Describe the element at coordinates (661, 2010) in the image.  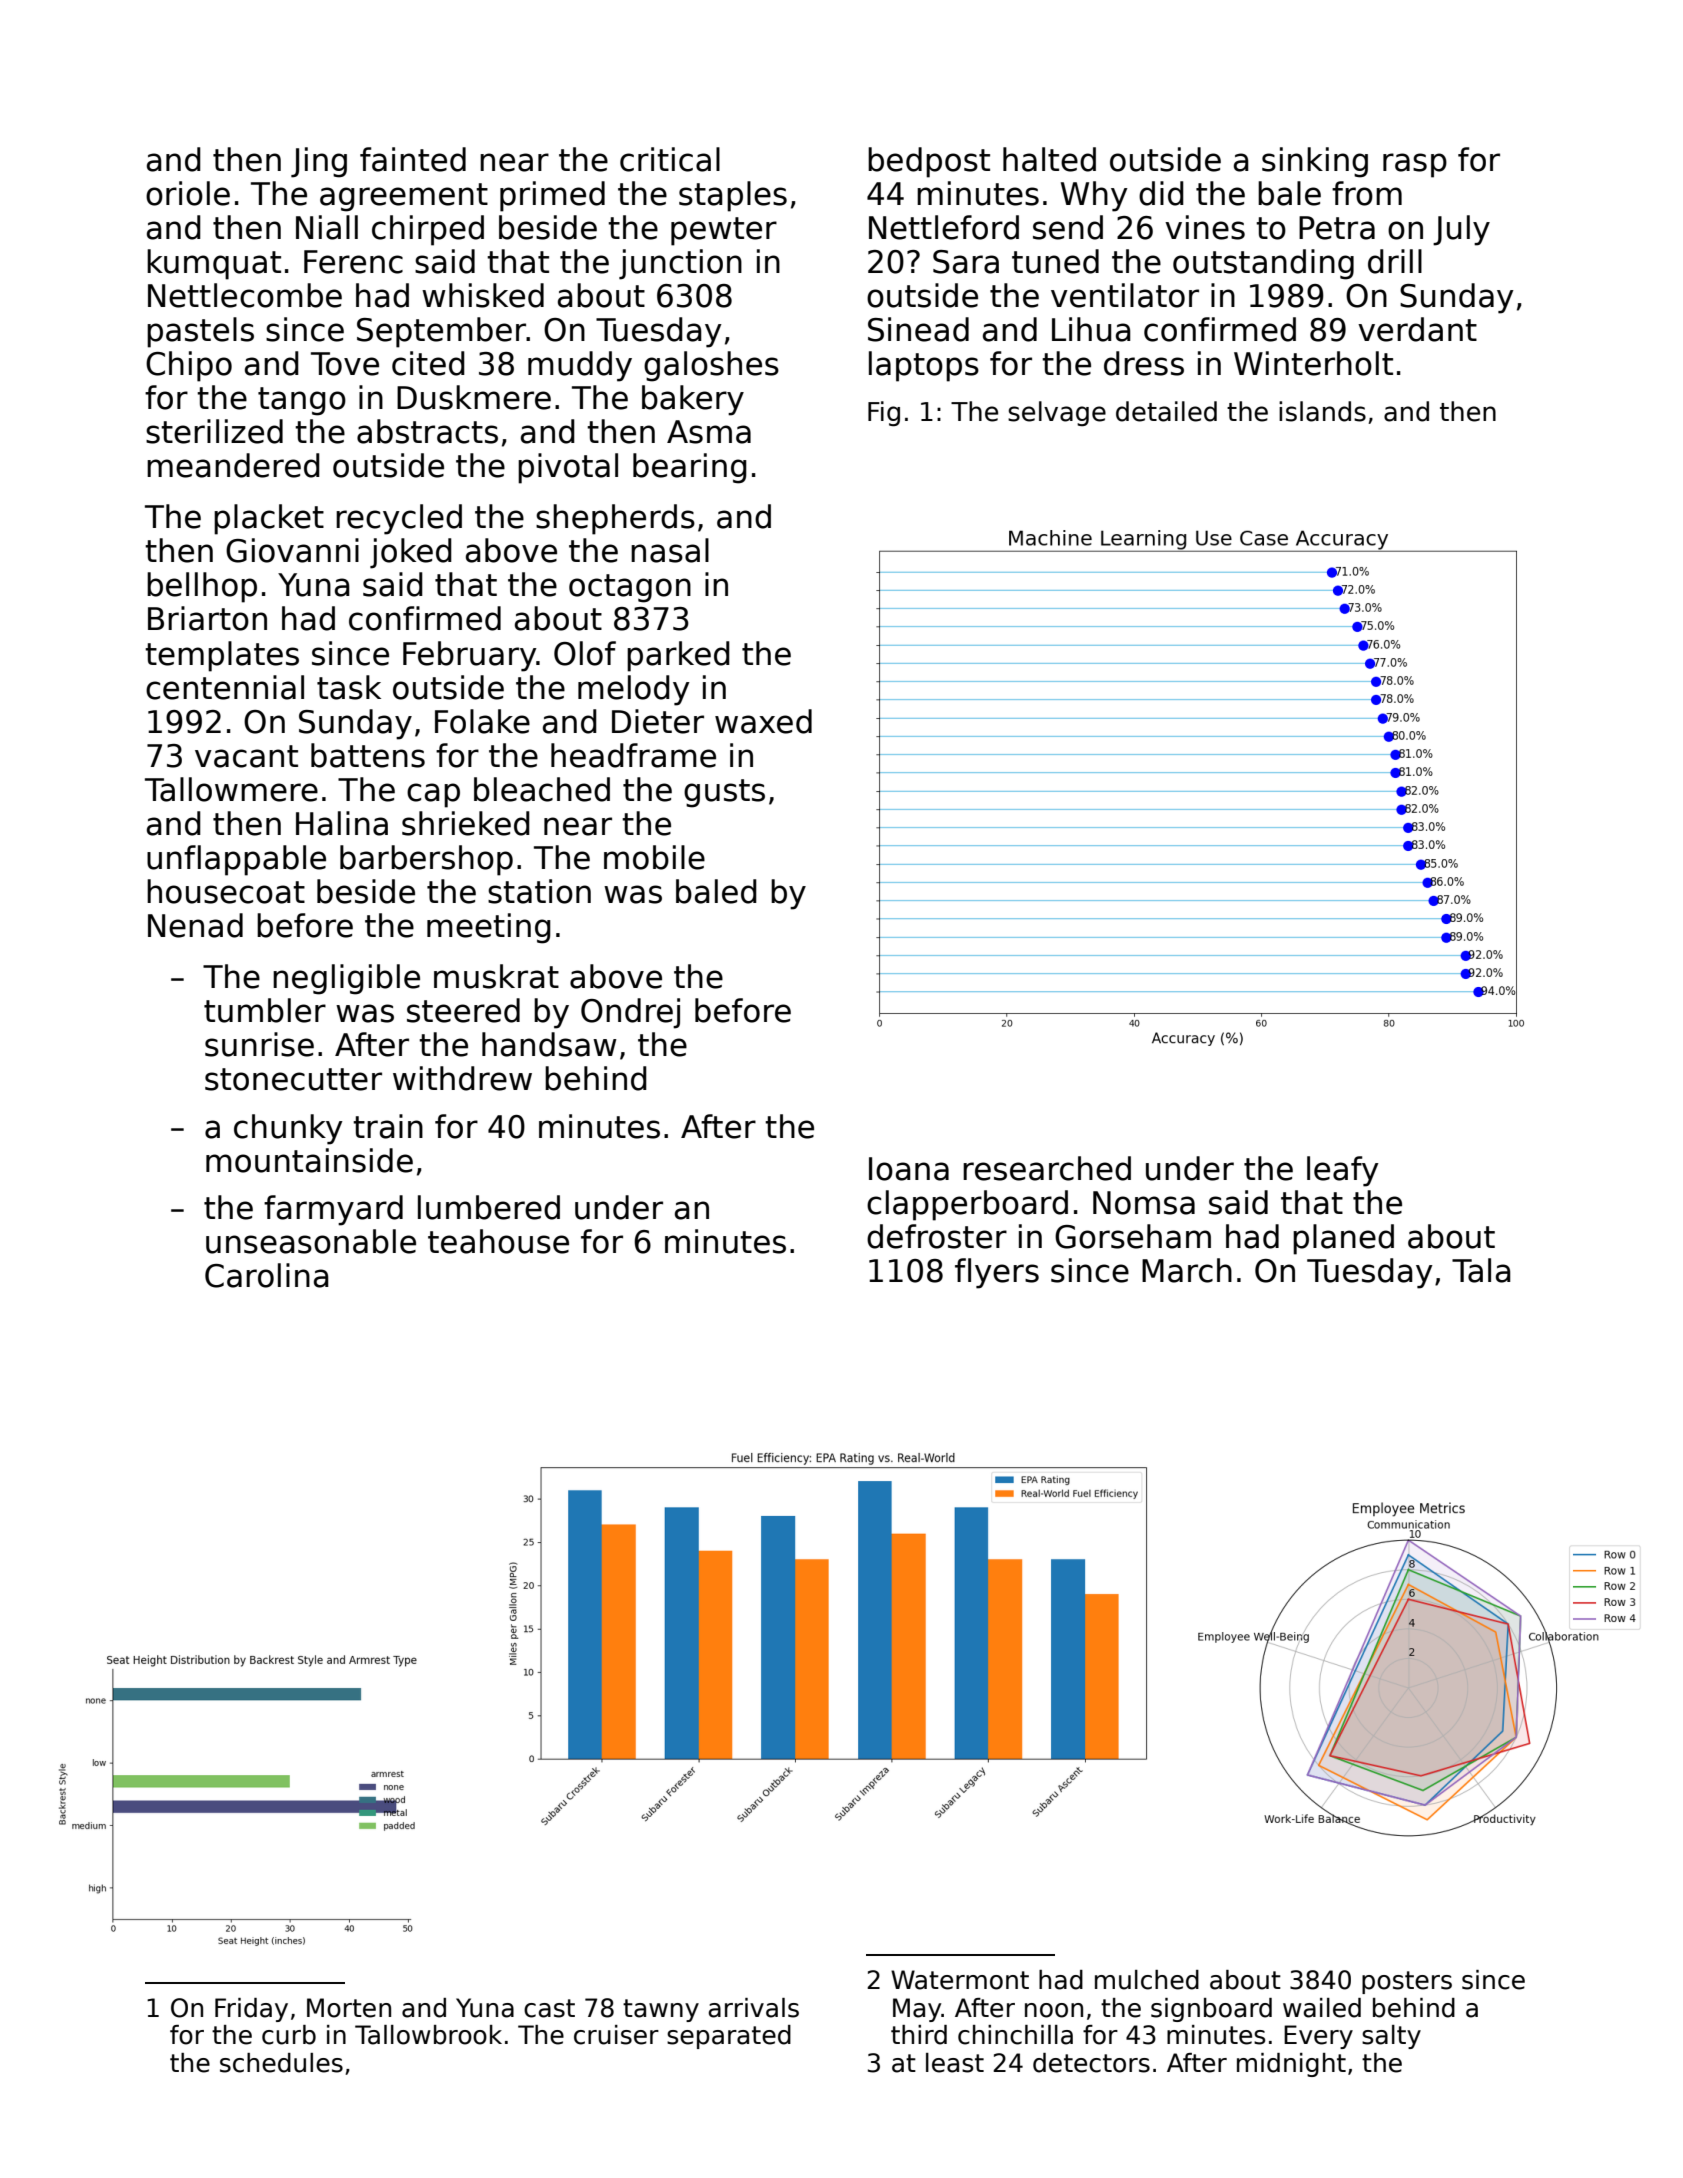
I see `tawny` at that location.
